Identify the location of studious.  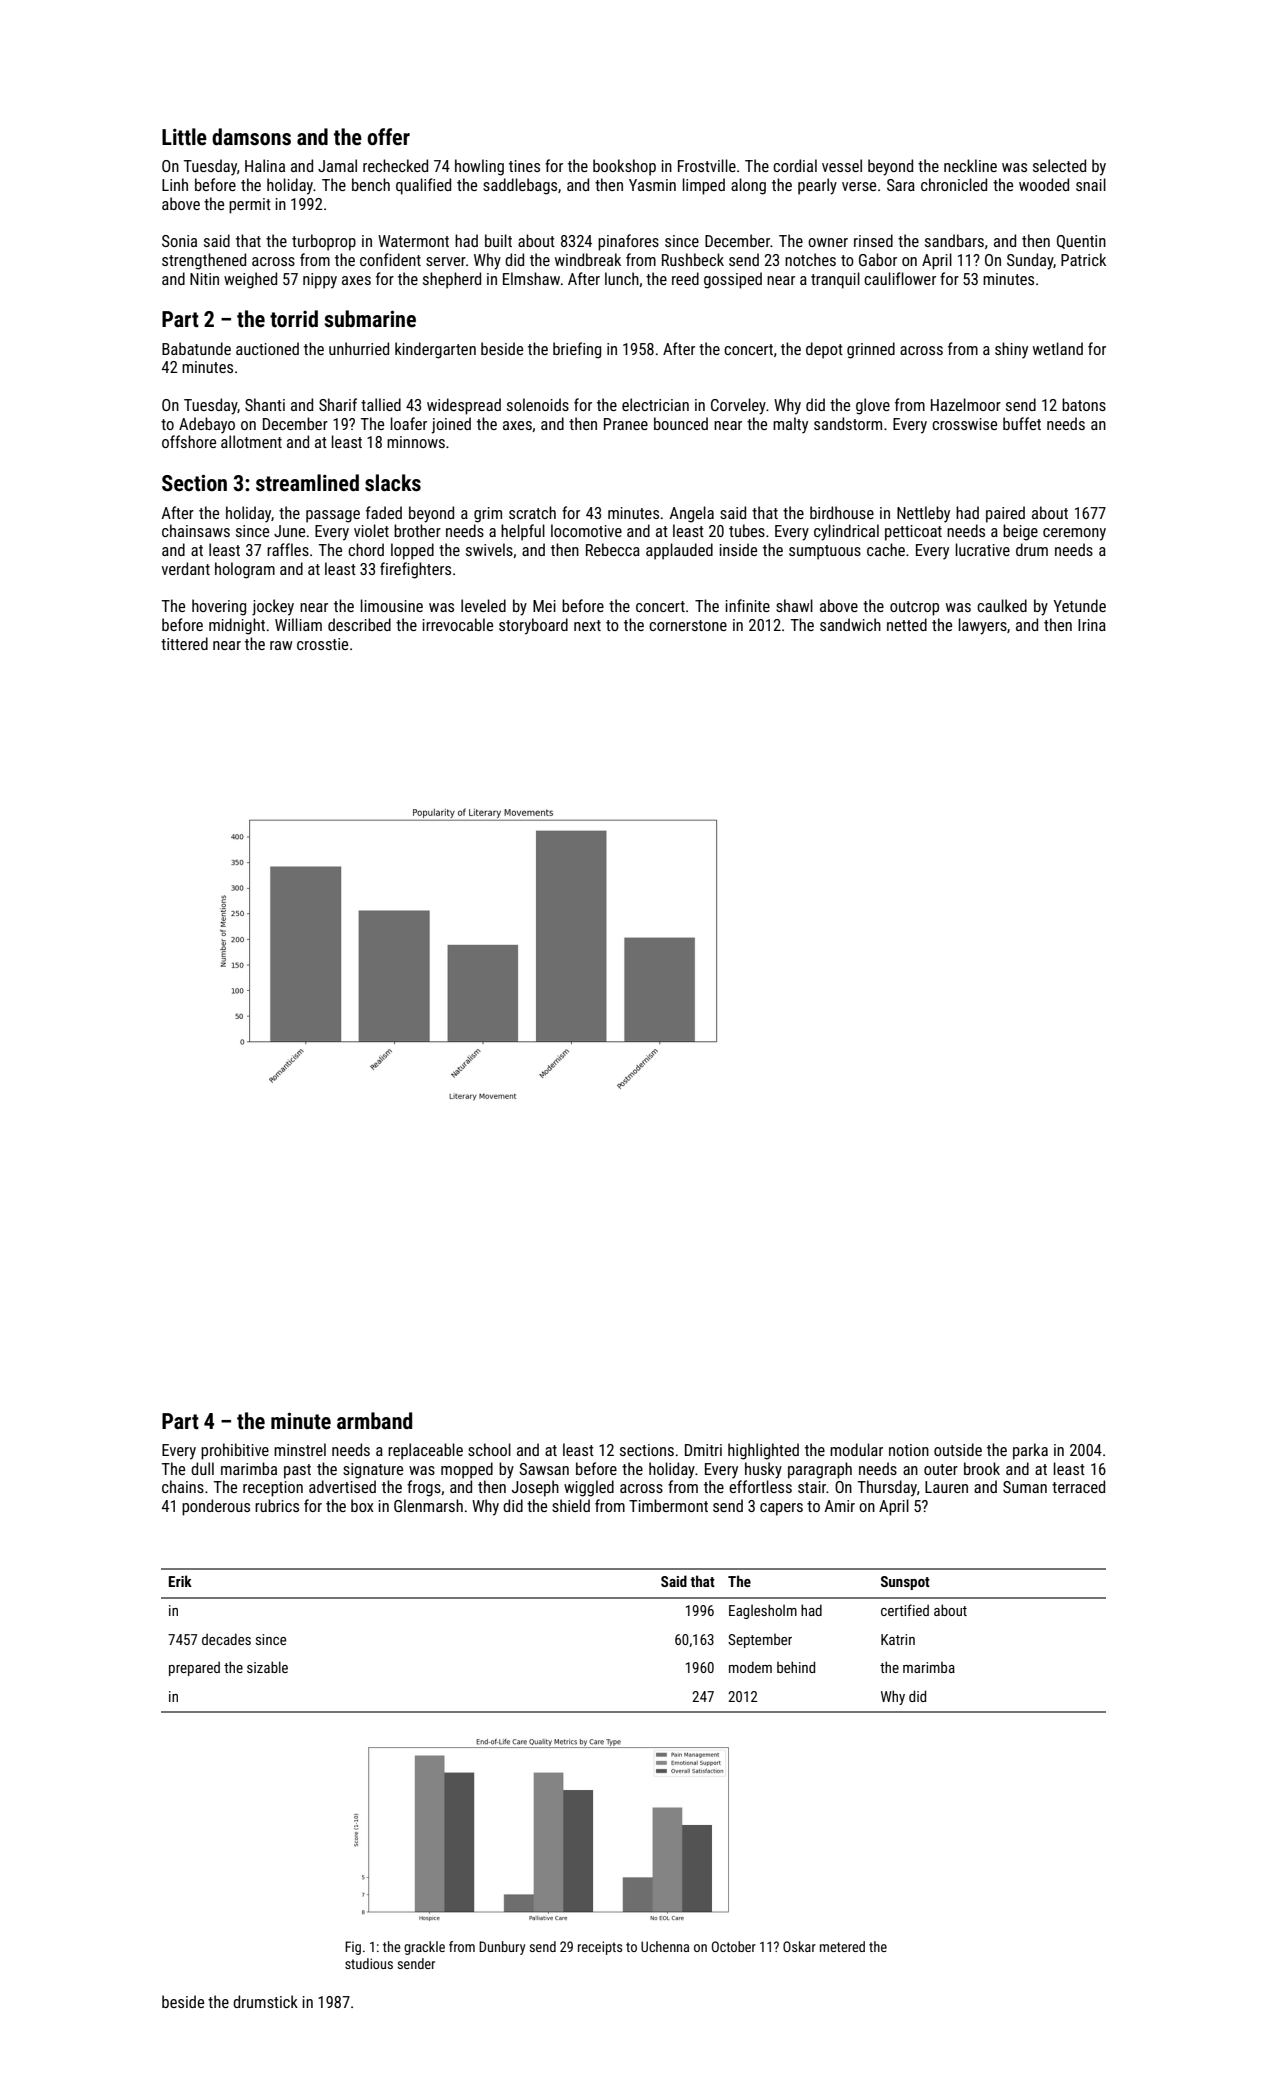
(369, 1963).
